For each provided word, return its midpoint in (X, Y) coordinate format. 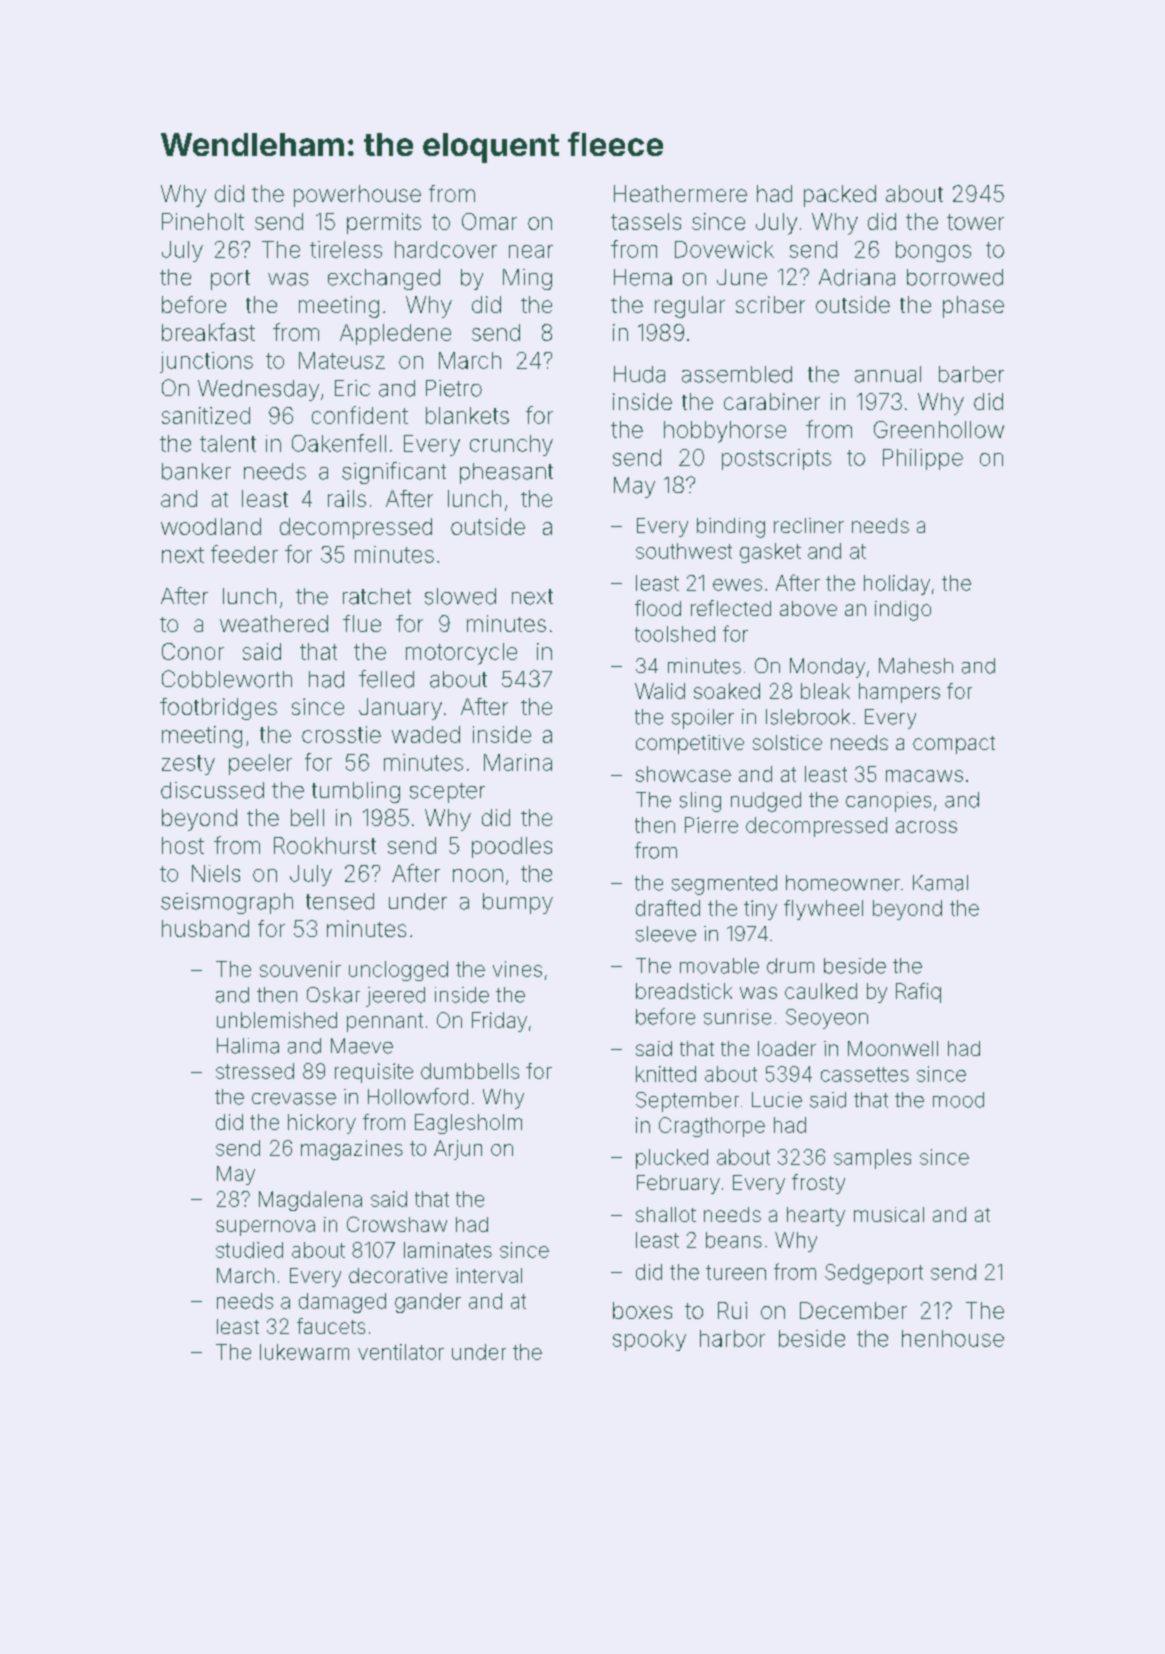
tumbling (356, 792)
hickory (322, 1124)
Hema (643, 277)
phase (973, 307)
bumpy (518, 903)
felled (386, 679)
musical (889, 1214)
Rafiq (918, 993)
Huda (639, 374)
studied (249, 1250)
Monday (827, 668)
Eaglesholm (468, 1124)
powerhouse (357, 196)
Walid (660, 691)
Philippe (923, 459)
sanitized (206, 415)
